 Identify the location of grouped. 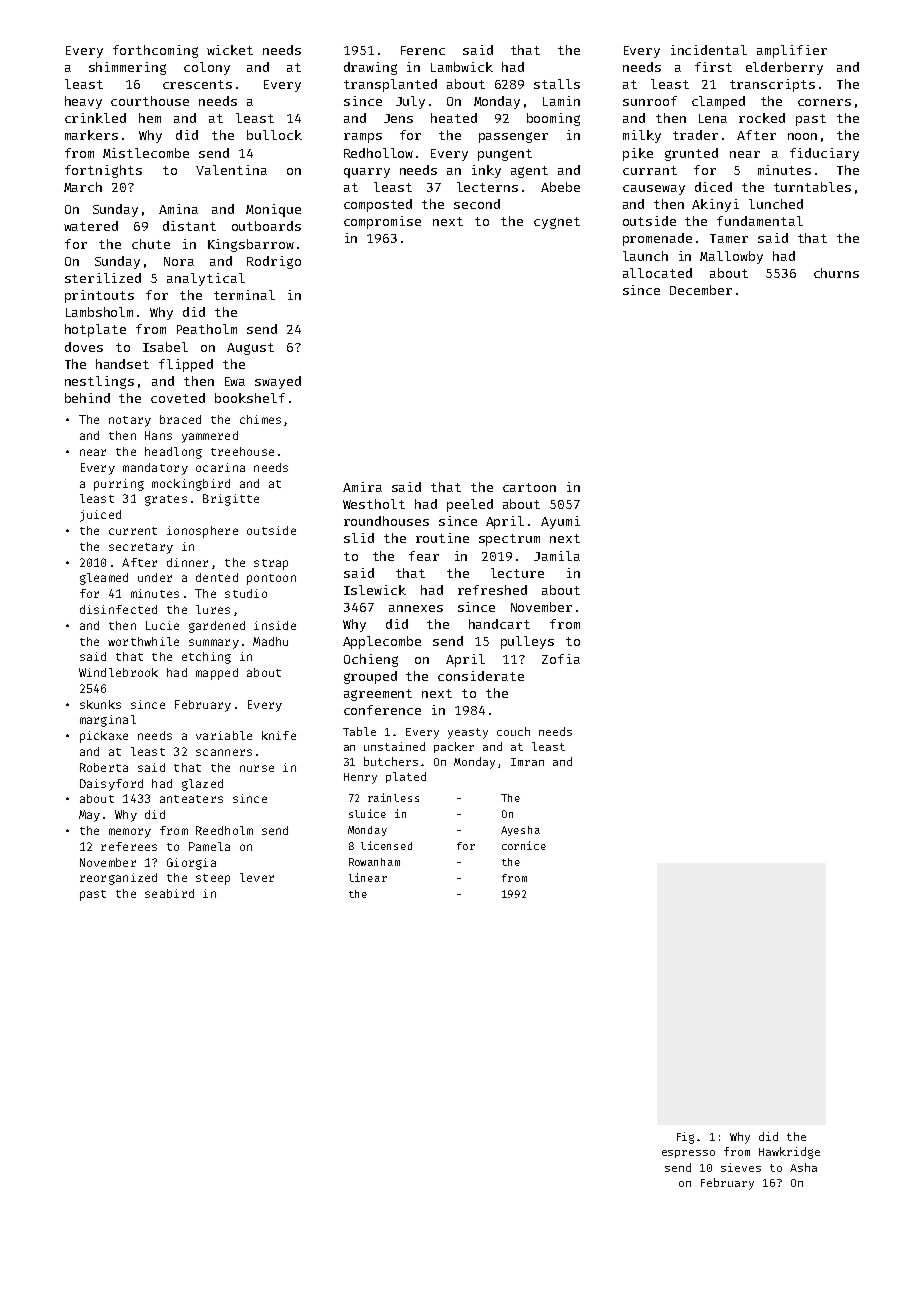
(370, 677).
